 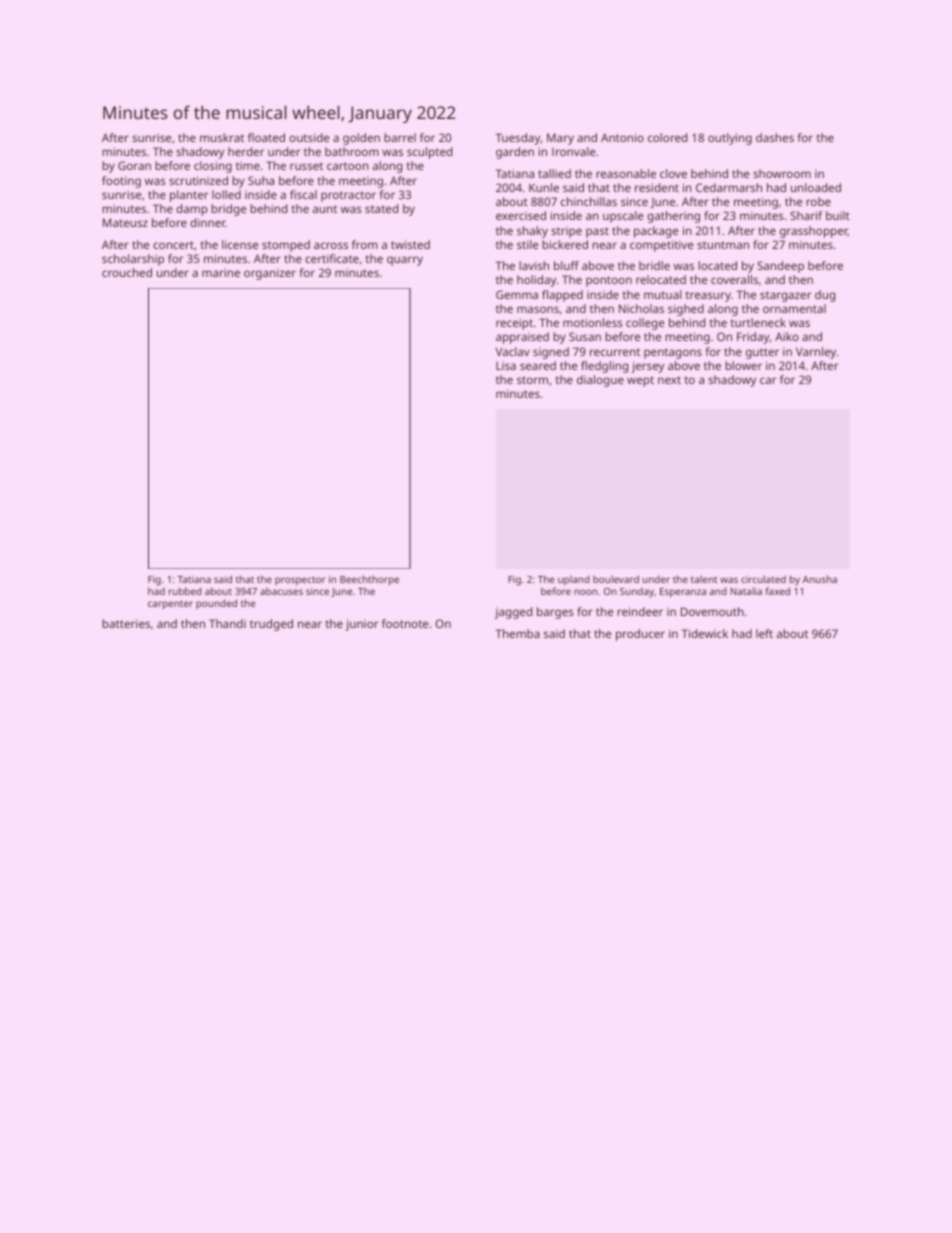 I want to click on resident, so click(x=657, y=187).
